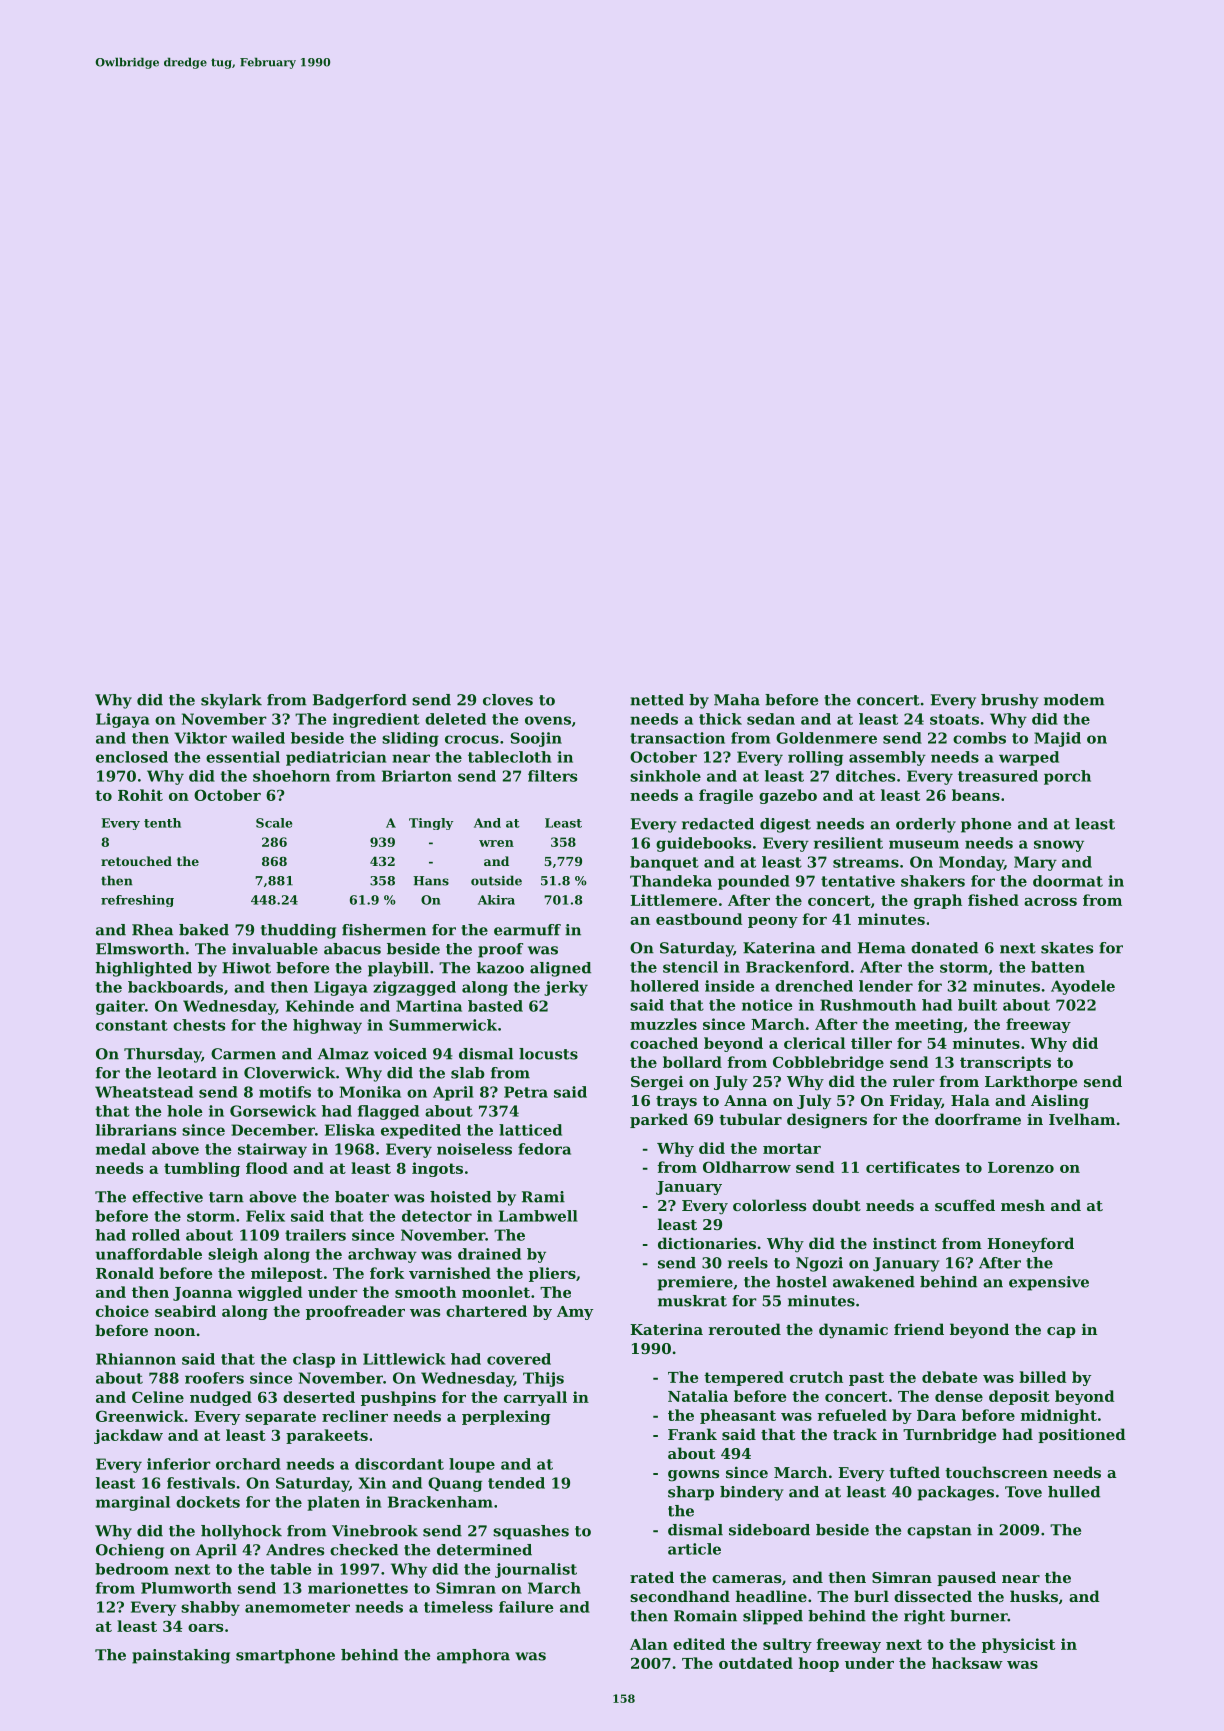  I want to click on pediatrician, so click(336, 758).
